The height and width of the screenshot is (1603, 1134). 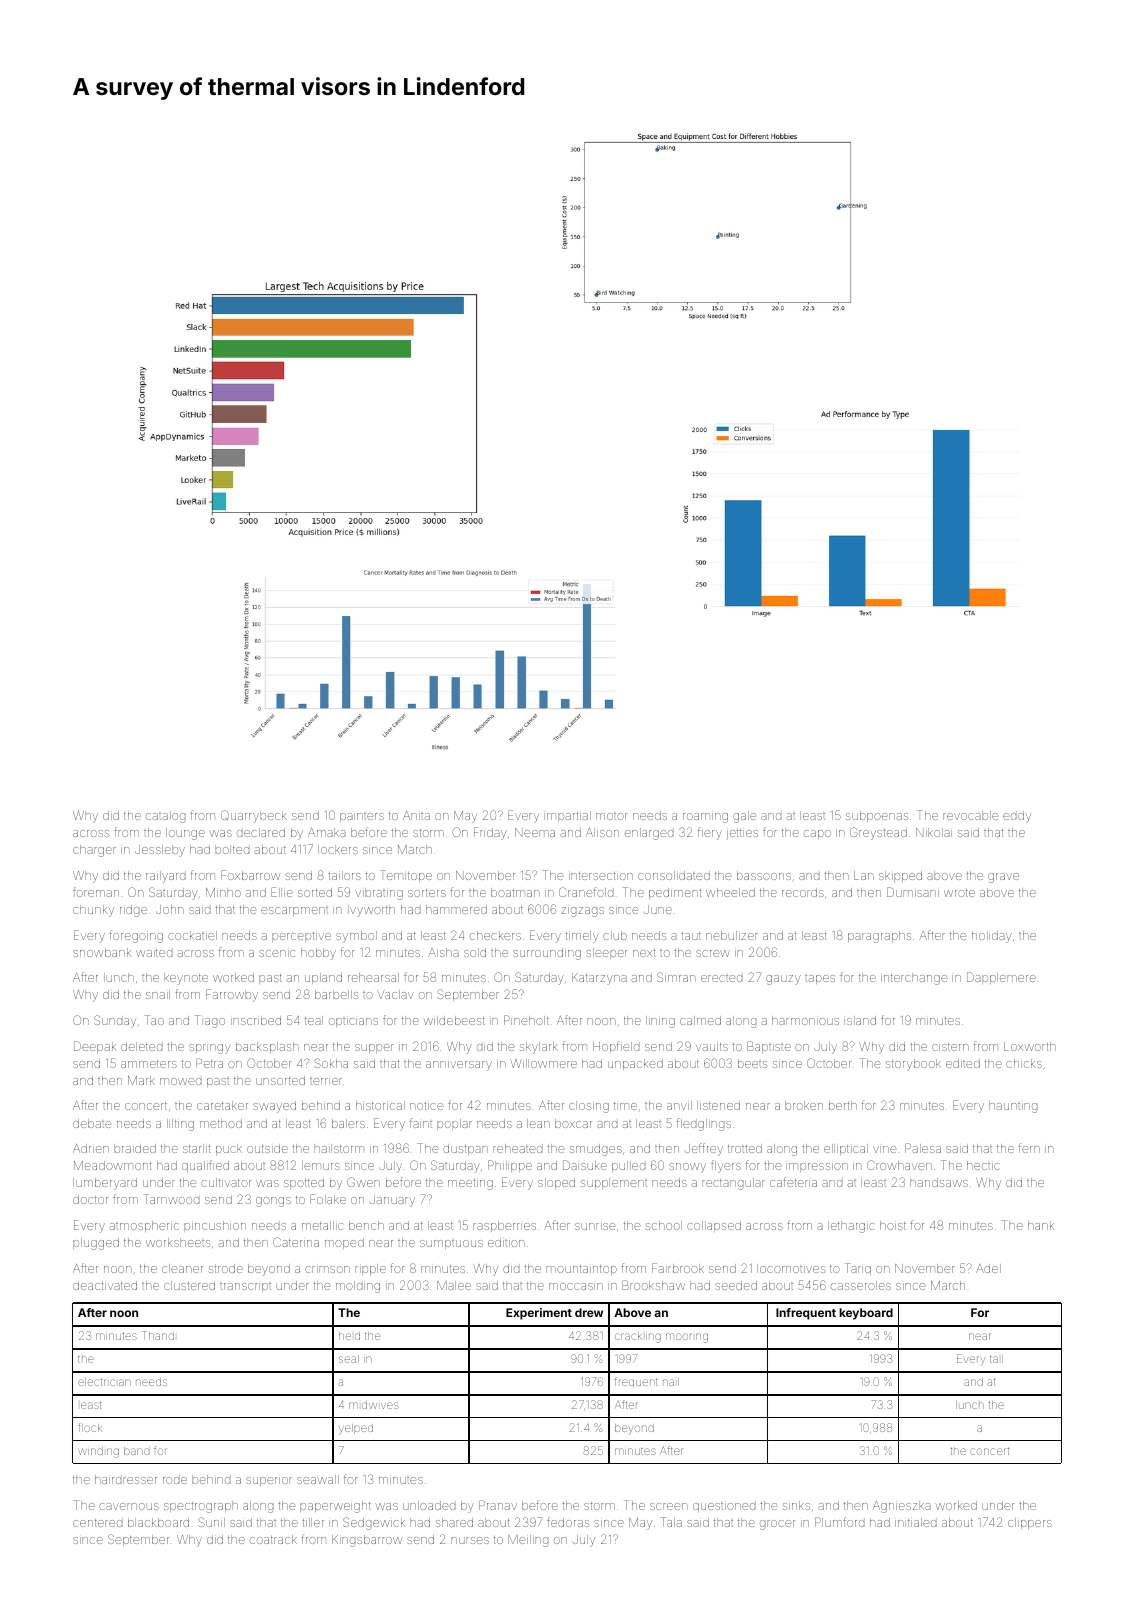 I want to click on declared, so click(x=261, y=832).
